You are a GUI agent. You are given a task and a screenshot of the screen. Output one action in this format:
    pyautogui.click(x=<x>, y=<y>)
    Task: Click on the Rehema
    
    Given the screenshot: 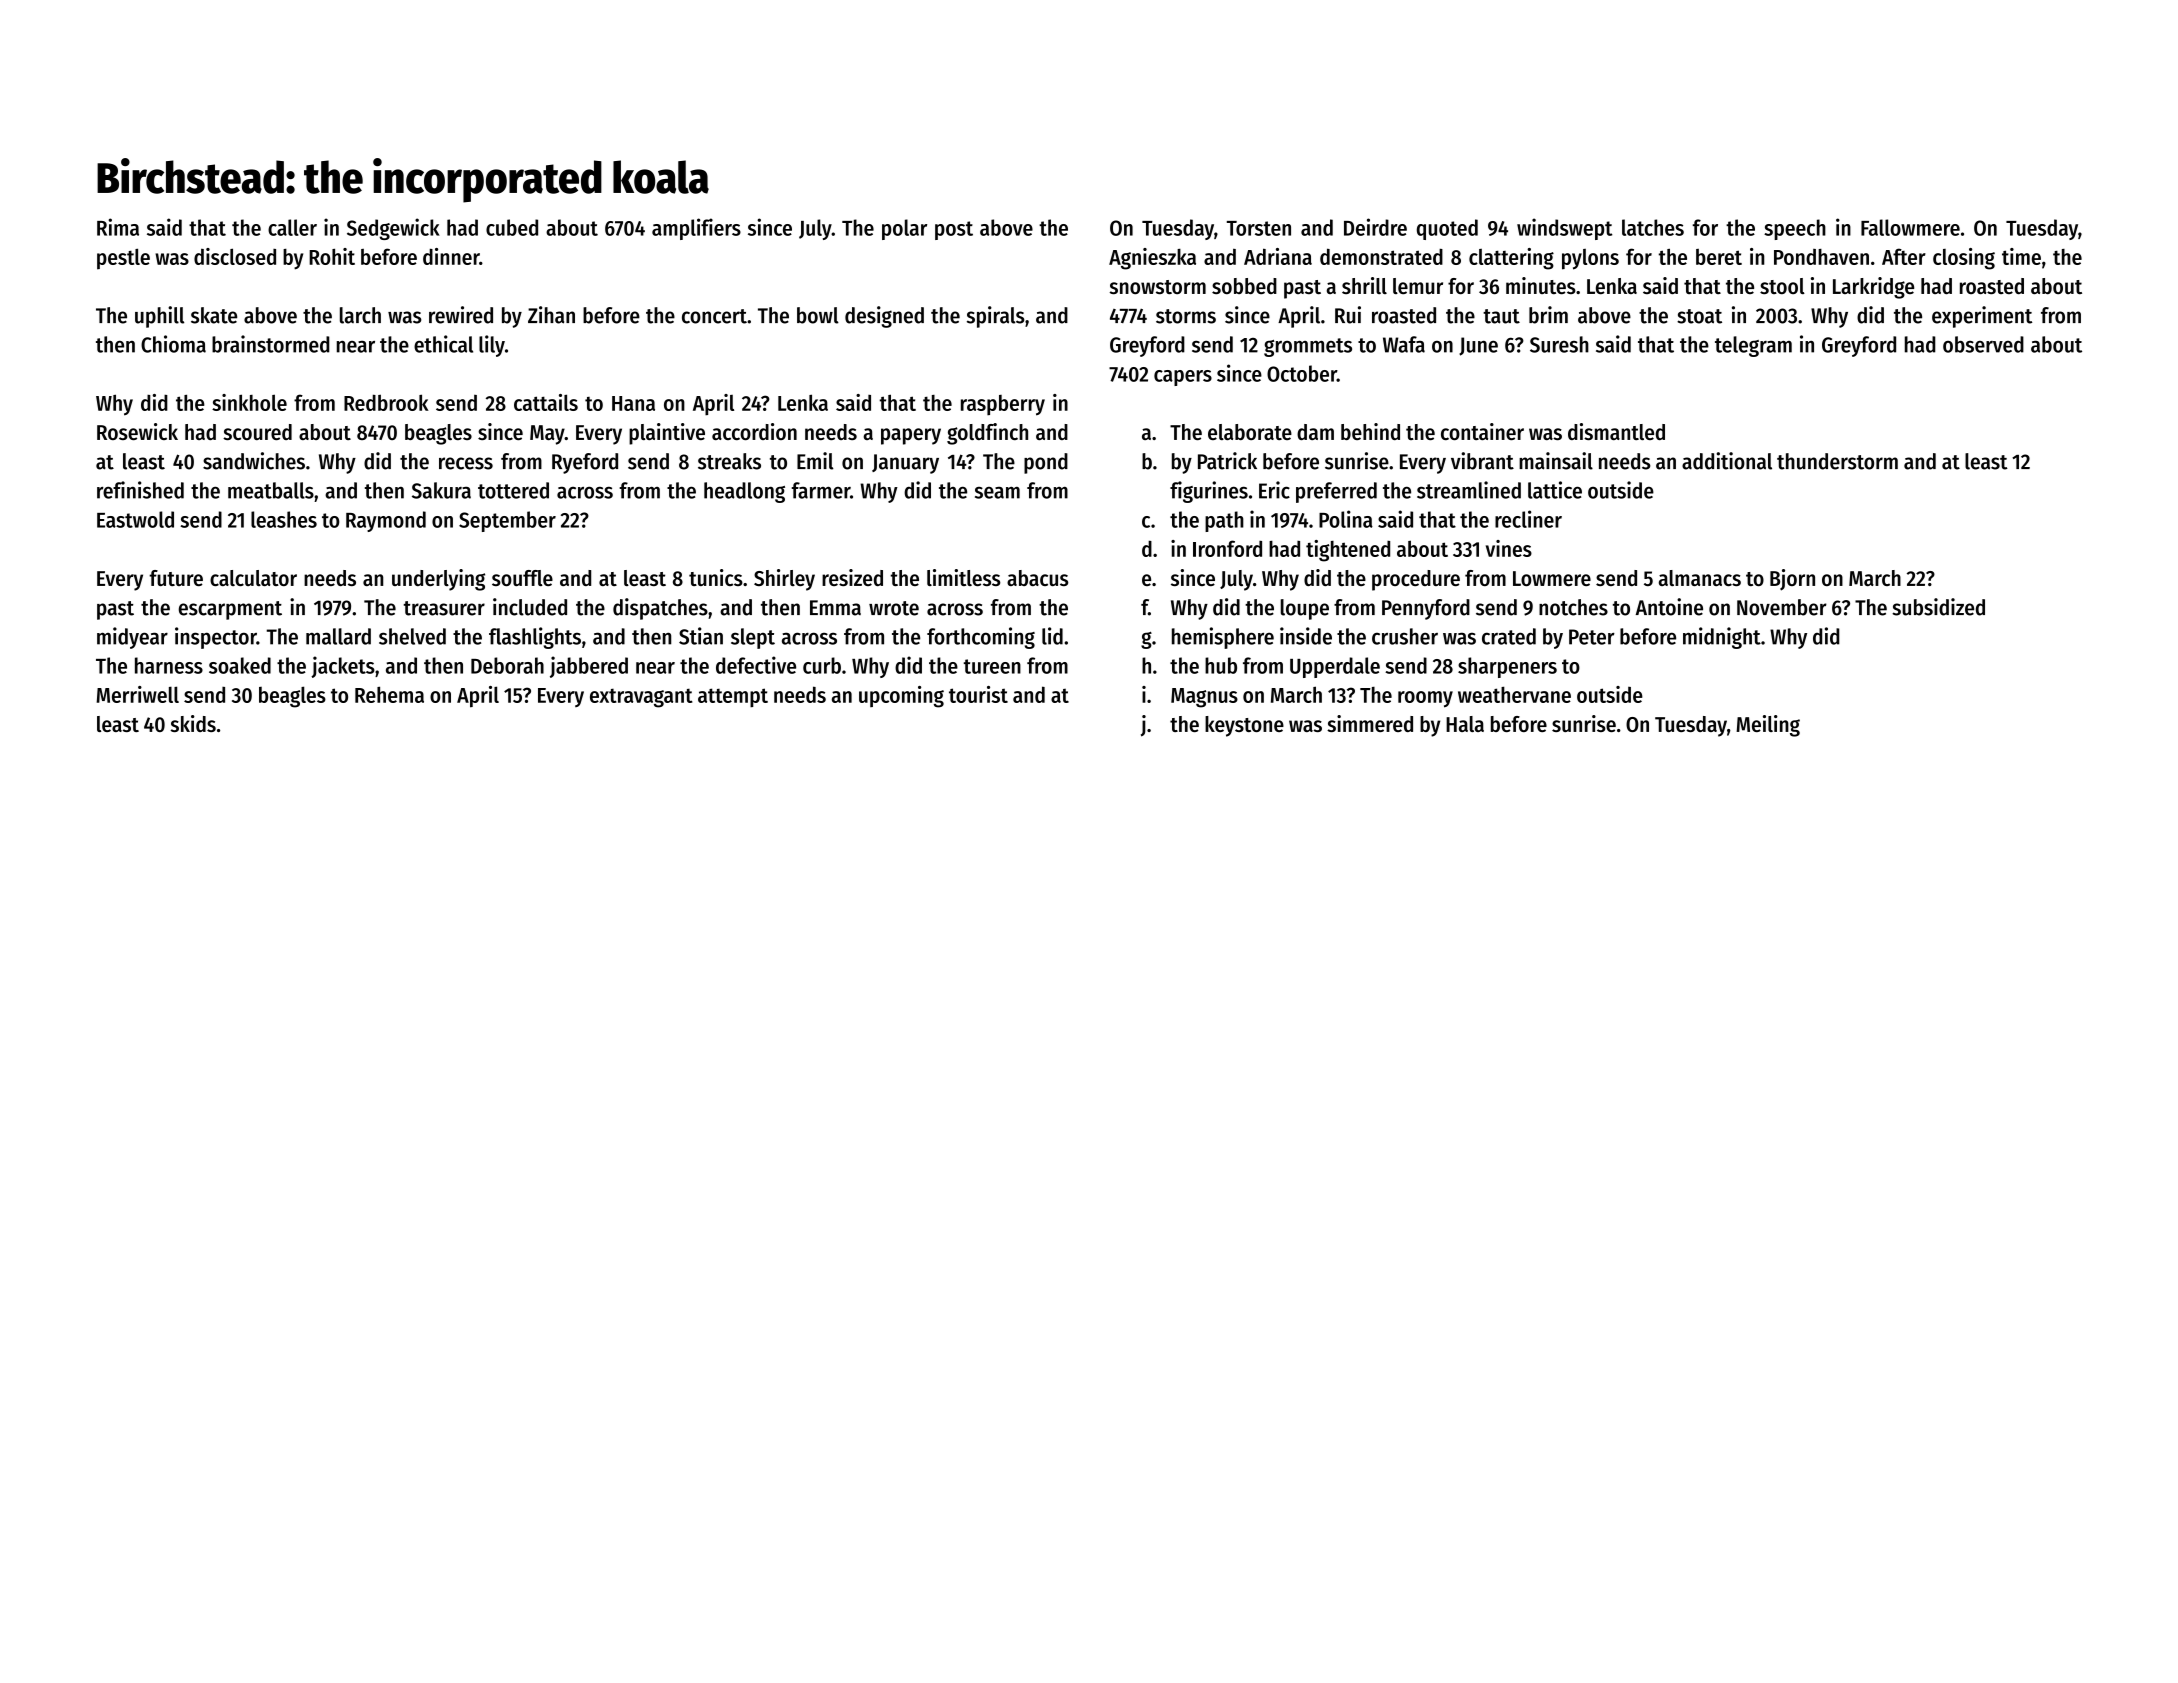 What is the action you would take?
    pyautogui.click(x=389, y=694)
